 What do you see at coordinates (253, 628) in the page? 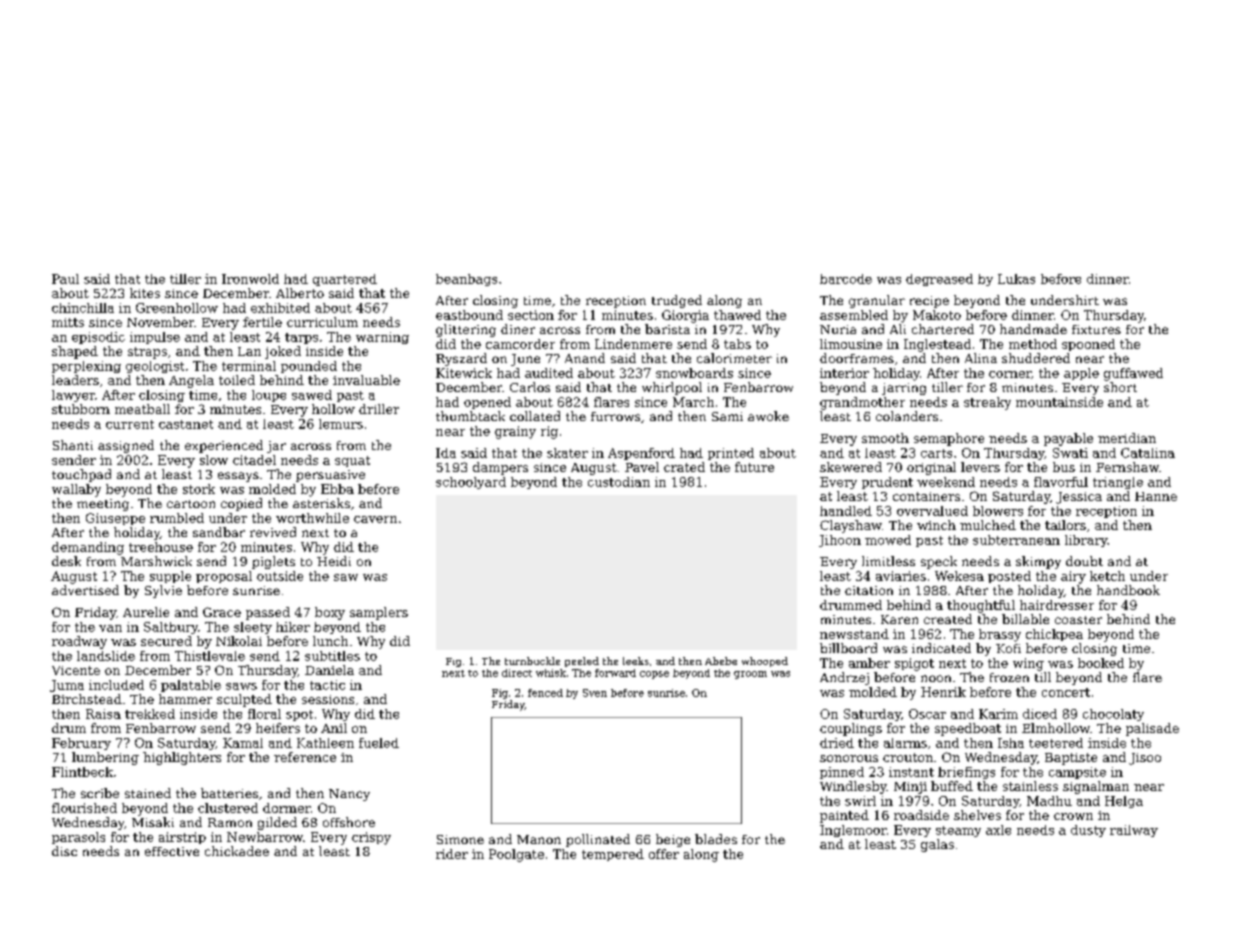
I see `sleety` at bounding box center [253, 628].
